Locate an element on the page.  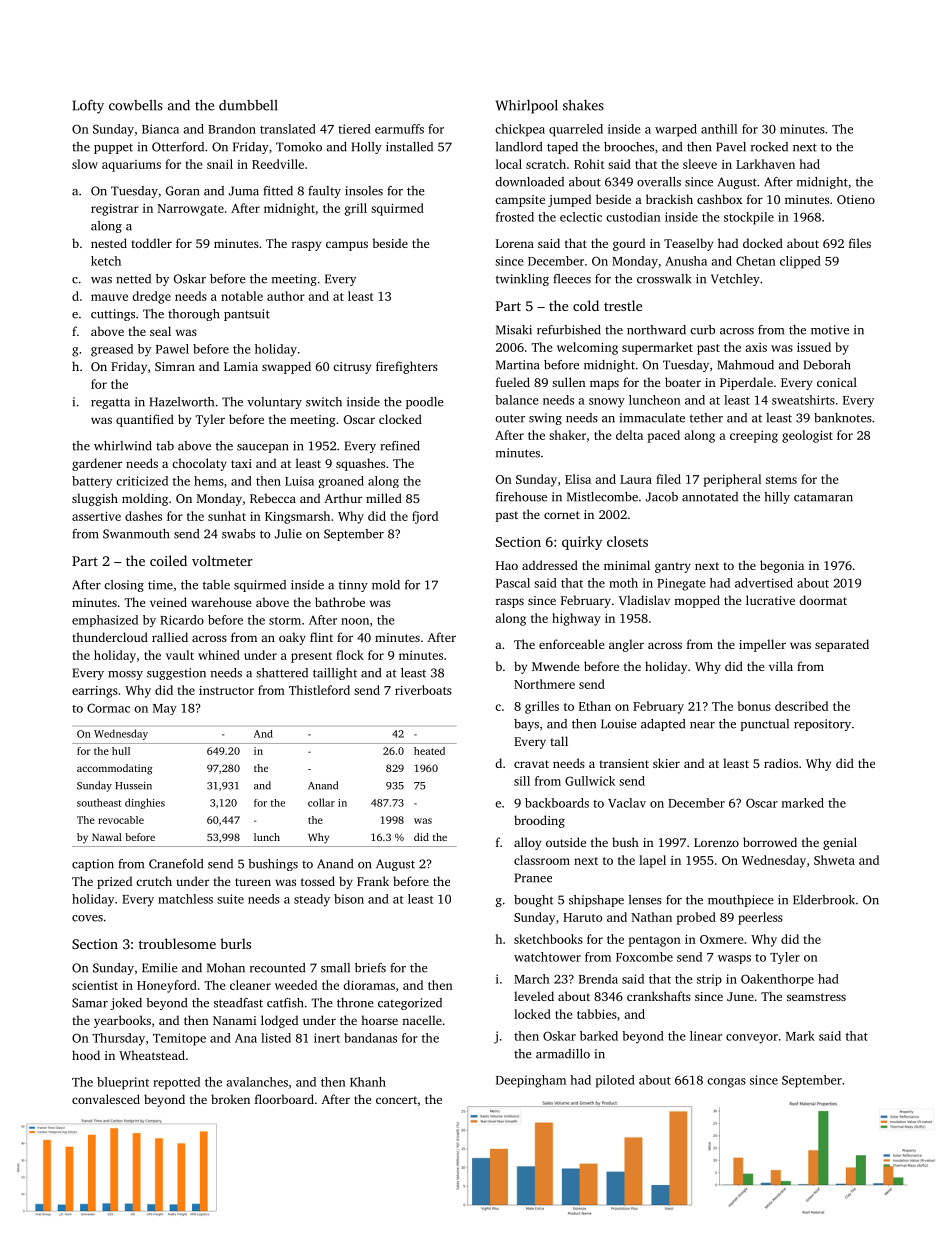
Lofty is located at coordinates (88, 107).
